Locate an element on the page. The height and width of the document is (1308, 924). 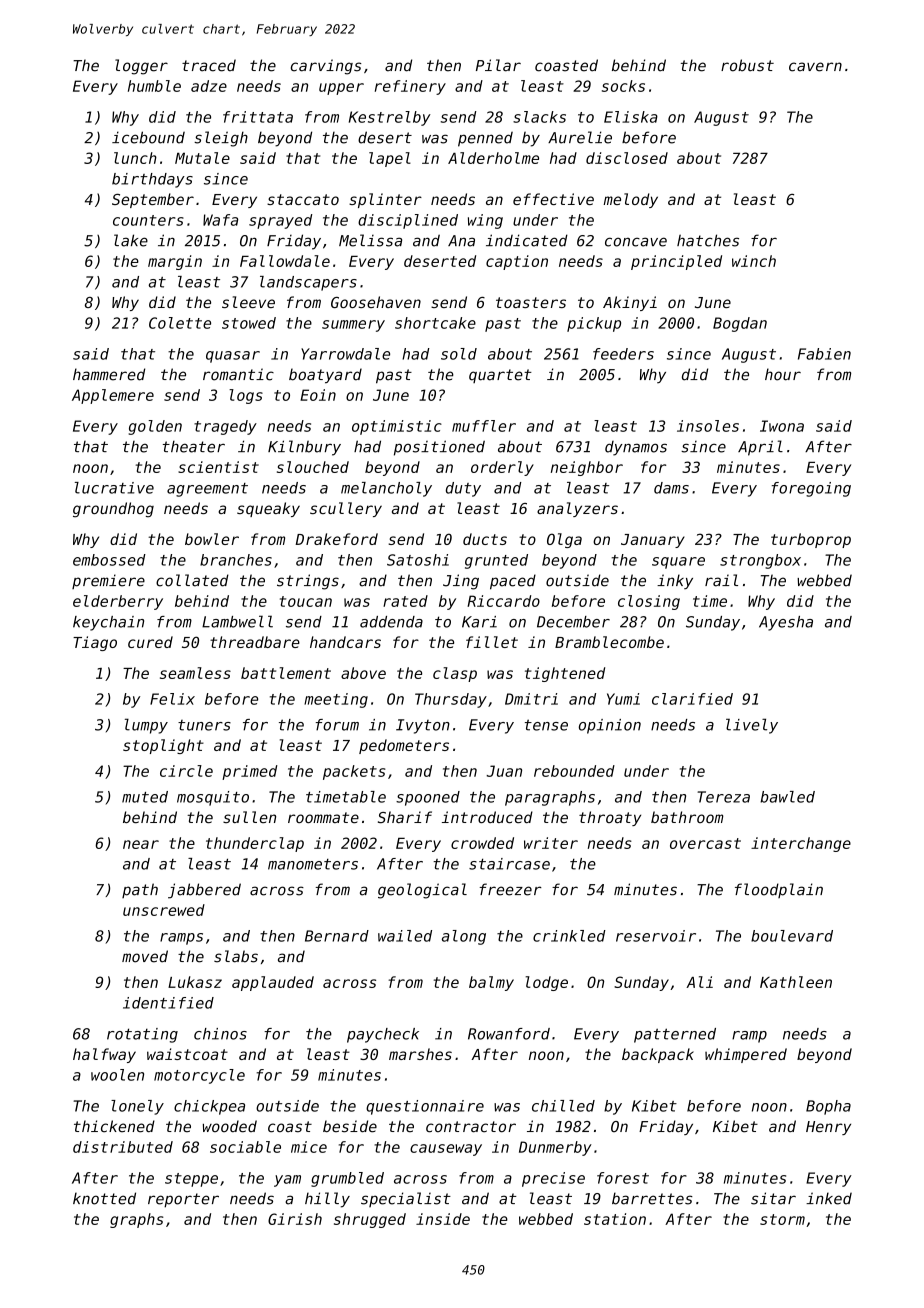
birthdays is located at coordinates (152, 180).
